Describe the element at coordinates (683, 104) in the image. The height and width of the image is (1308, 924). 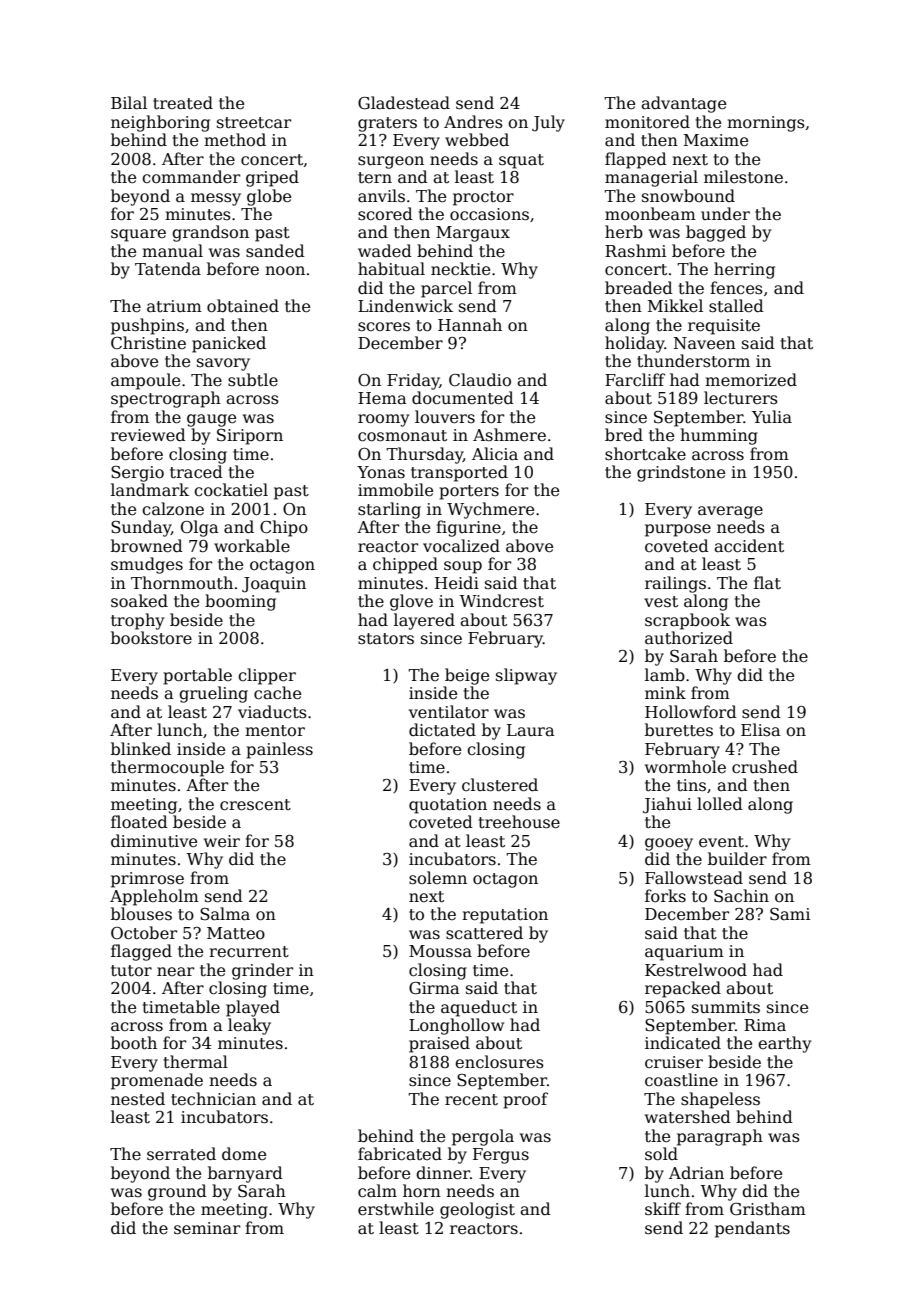
I see `advantage` at that location.
